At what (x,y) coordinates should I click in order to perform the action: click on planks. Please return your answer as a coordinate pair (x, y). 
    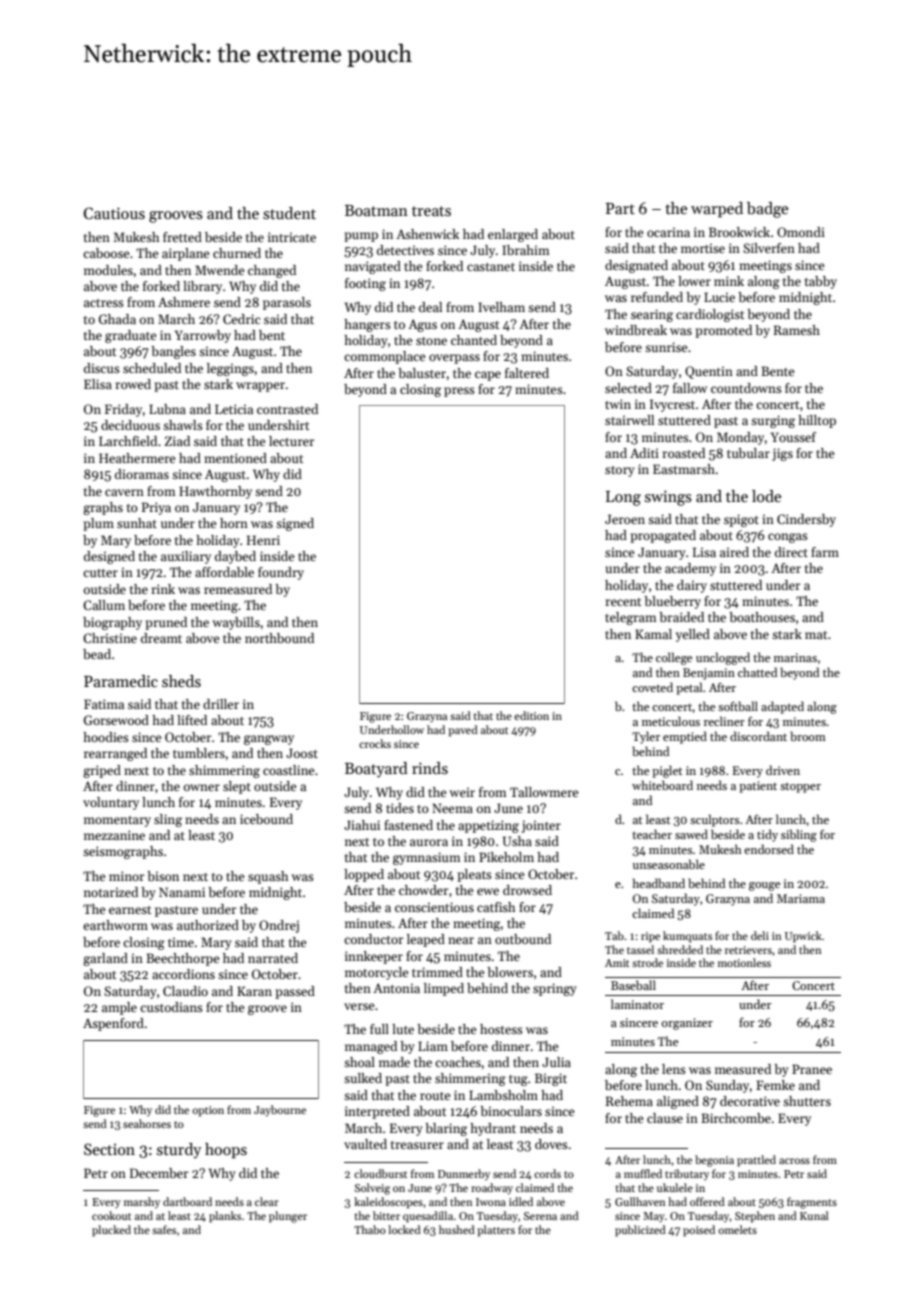
    Looking at the image, I should click on (225, 1217).
